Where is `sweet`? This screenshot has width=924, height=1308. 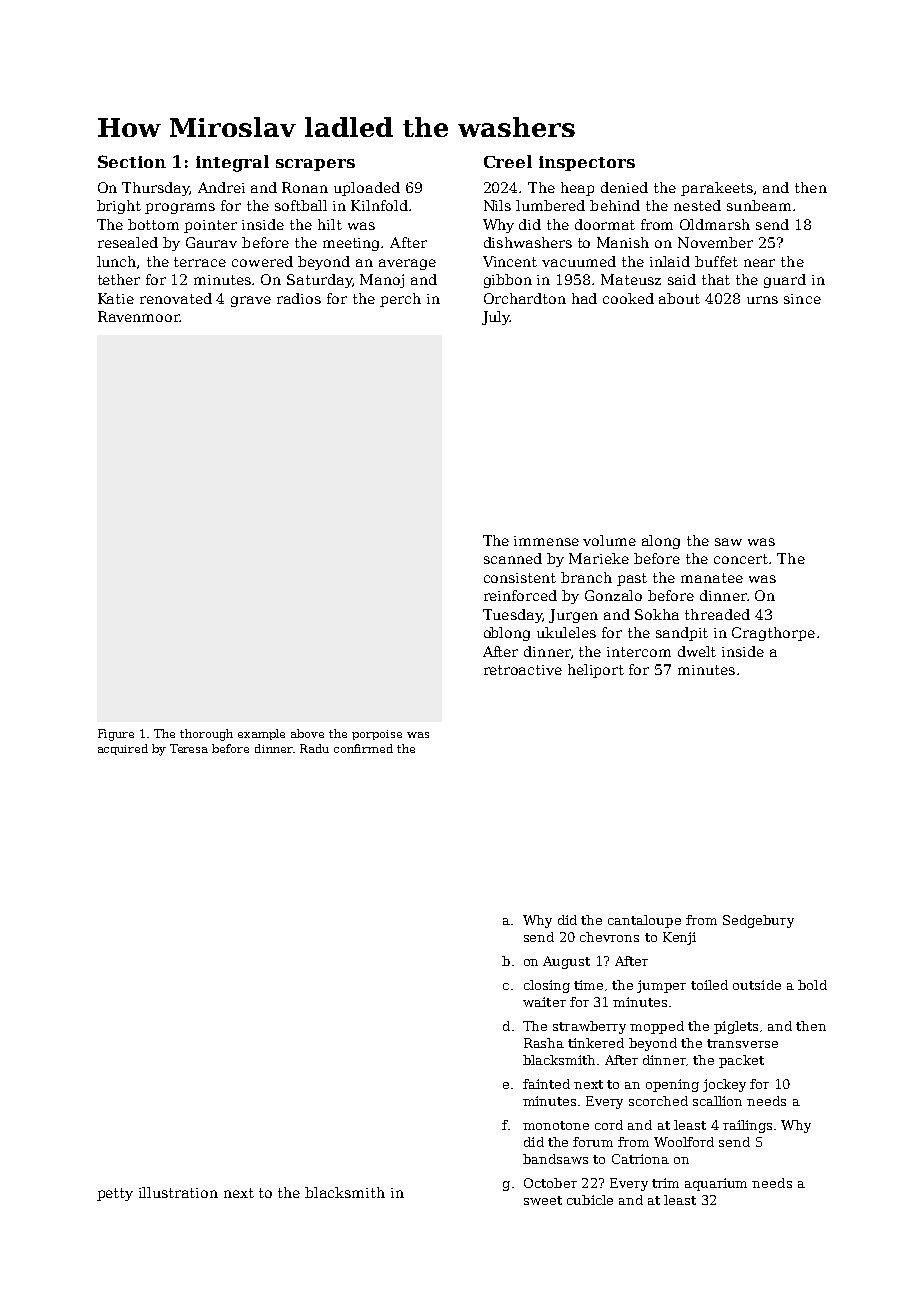
sweet is located at coordinates (543, 1200).
